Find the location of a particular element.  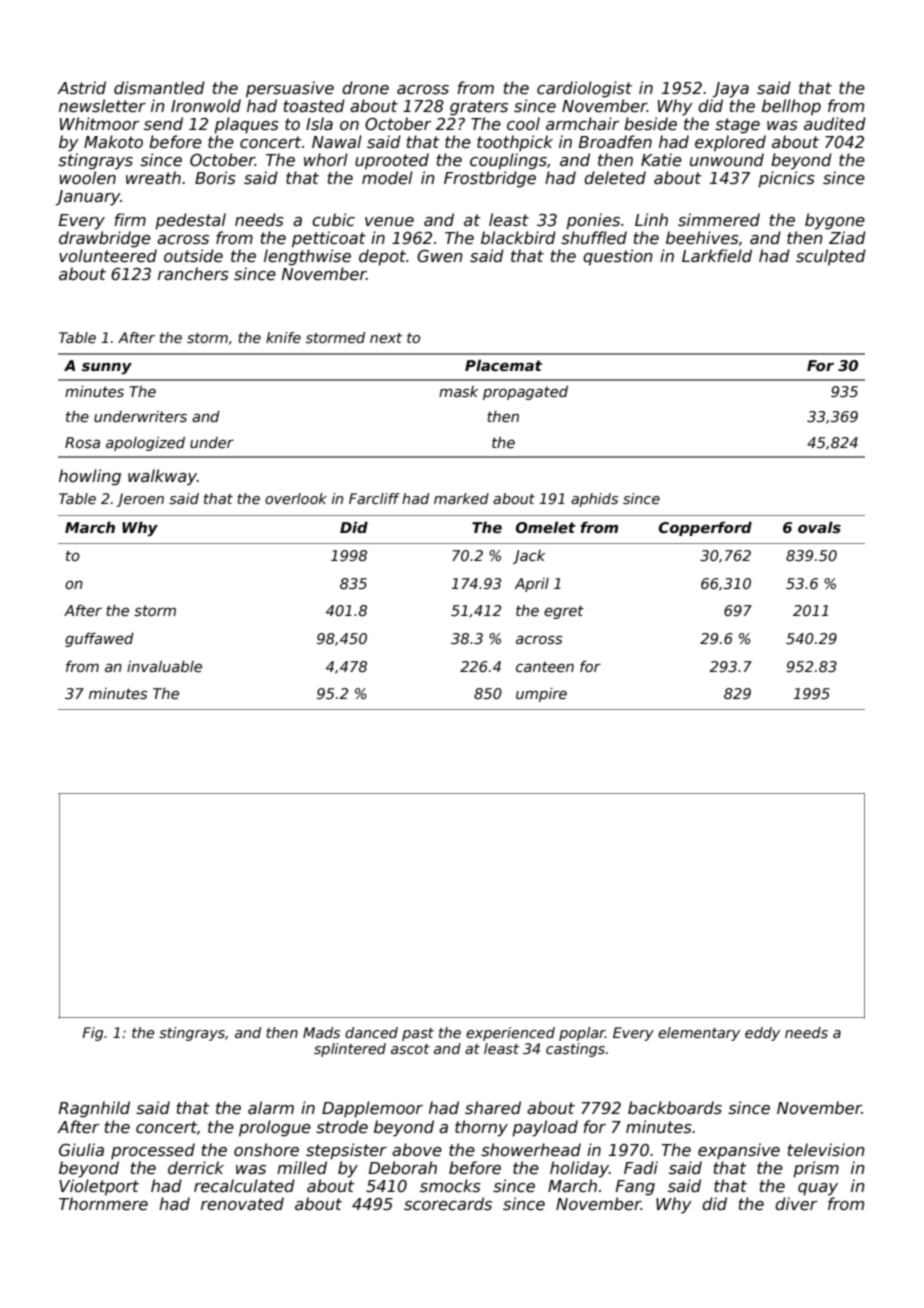

Fig is located at coordinates (92, 1034).
